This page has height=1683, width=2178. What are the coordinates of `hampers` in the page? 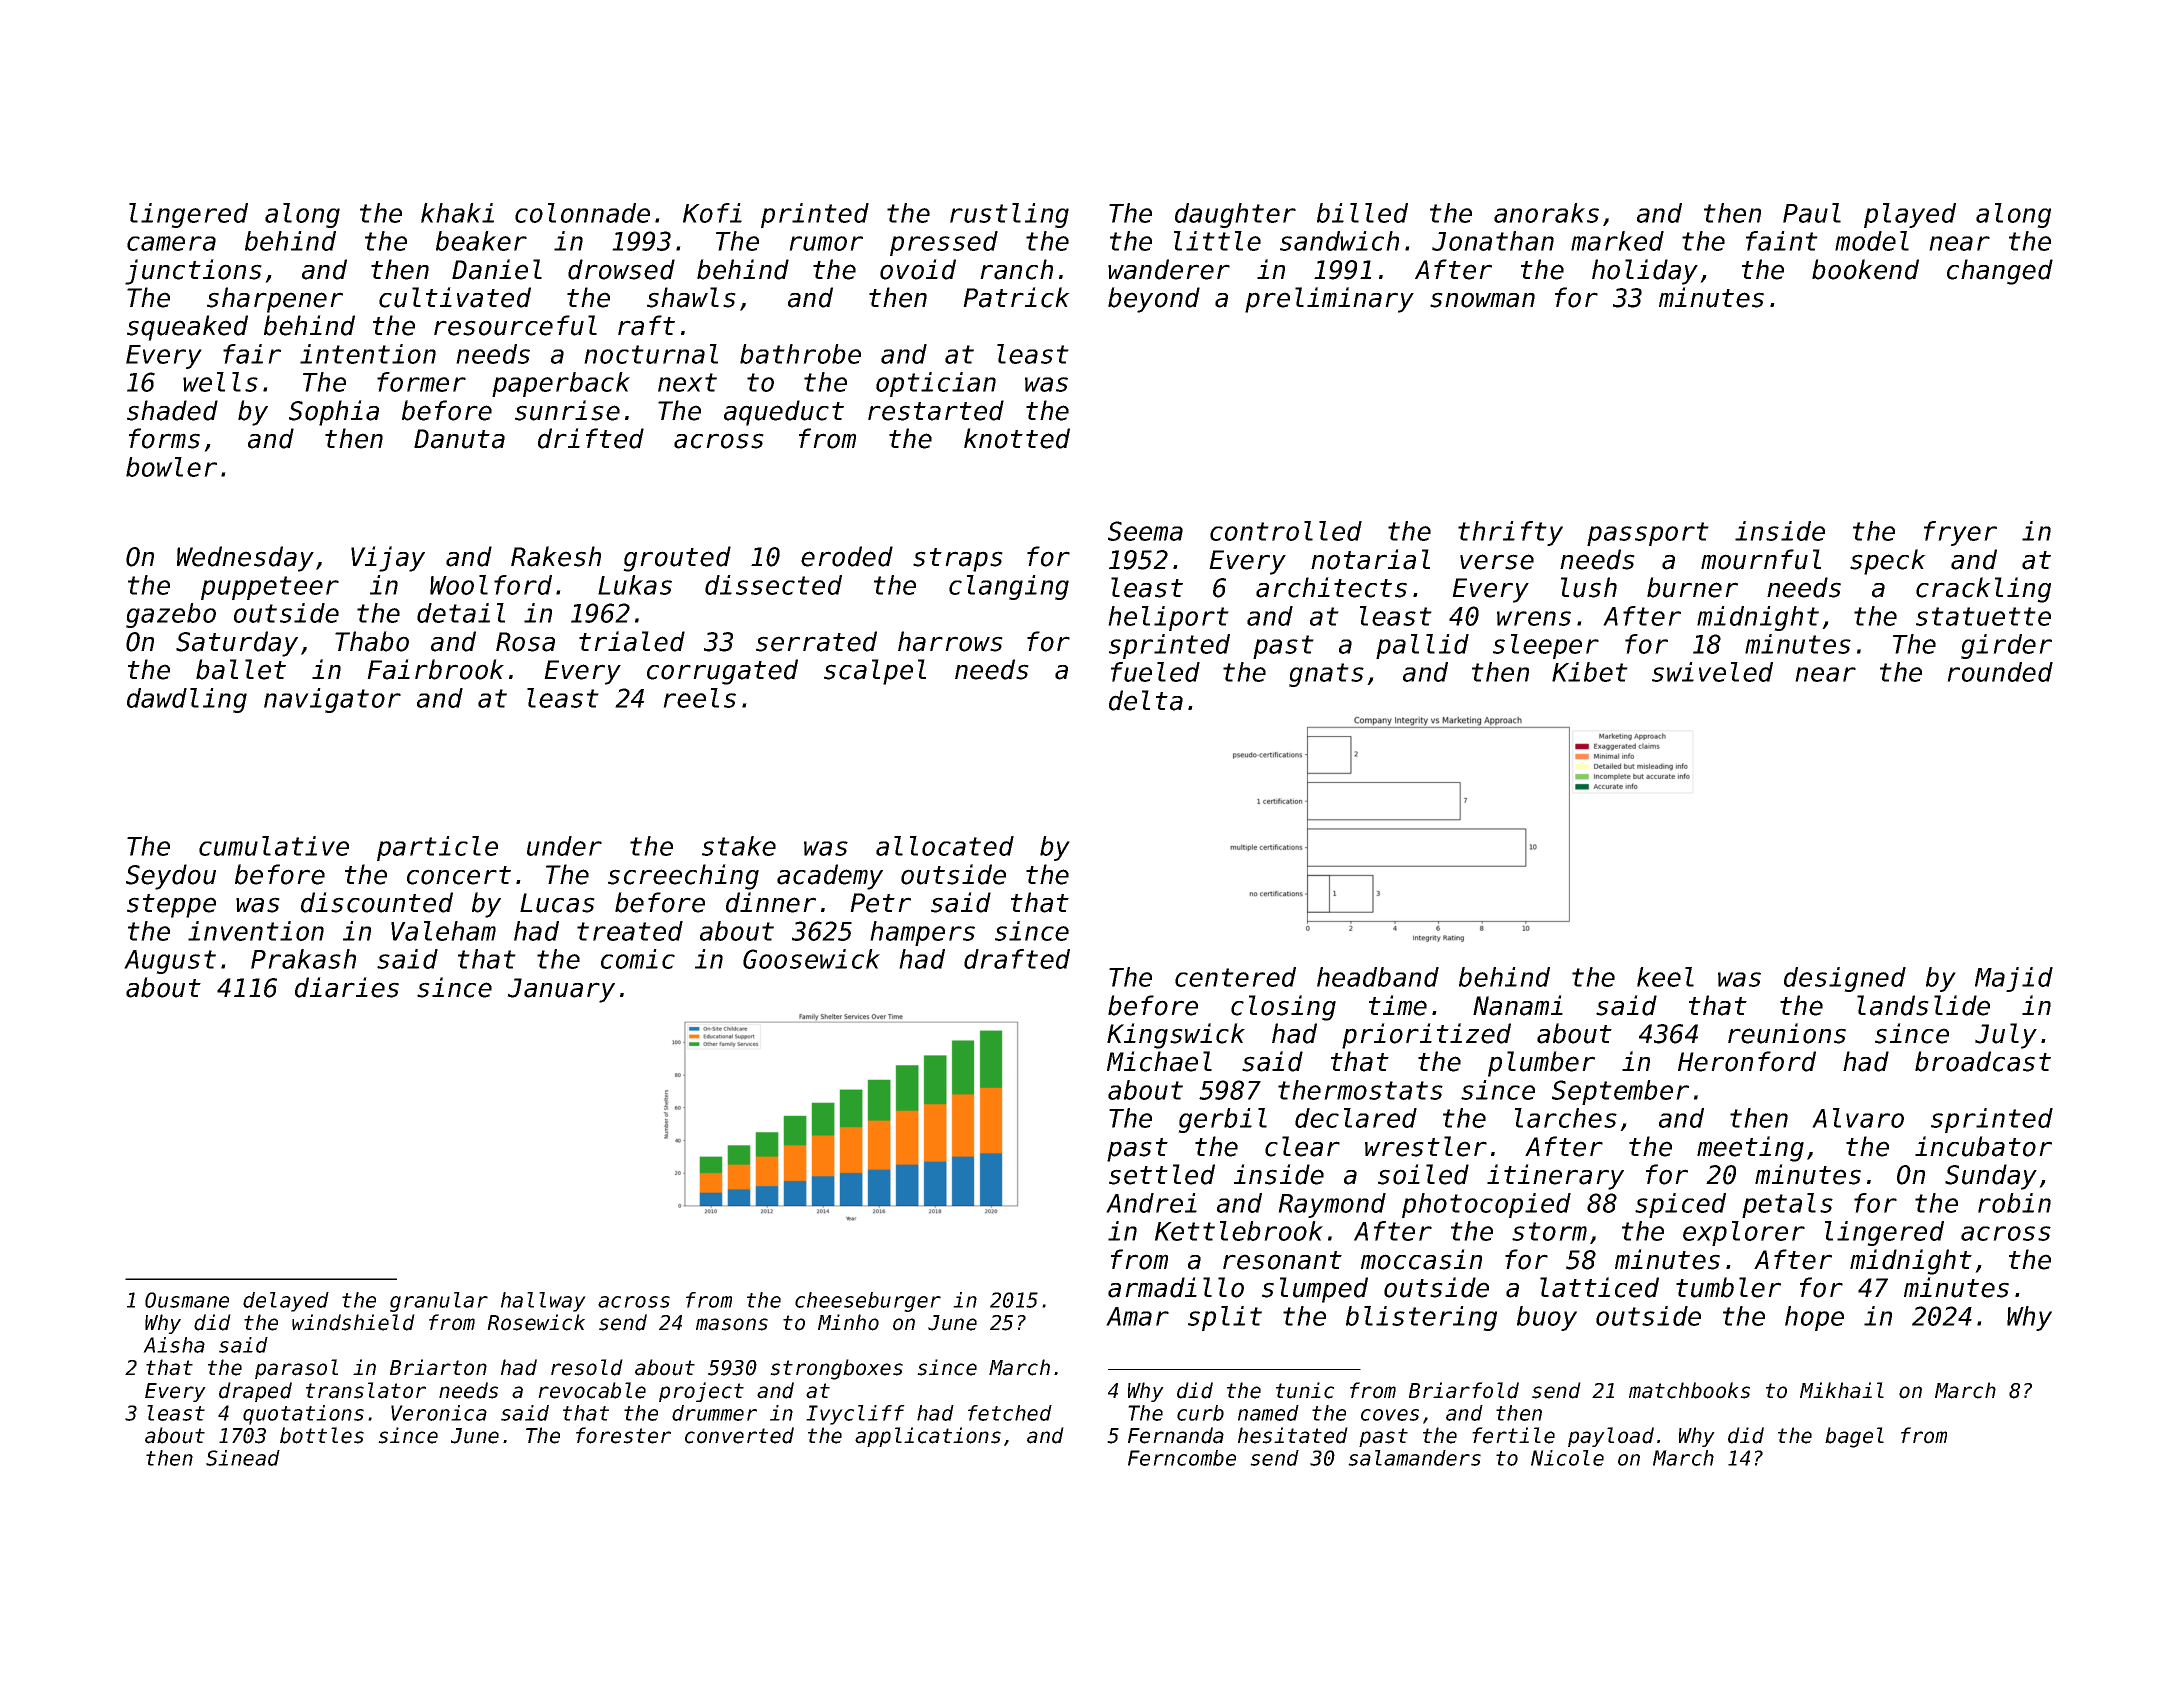 It's located at (922, 933).
